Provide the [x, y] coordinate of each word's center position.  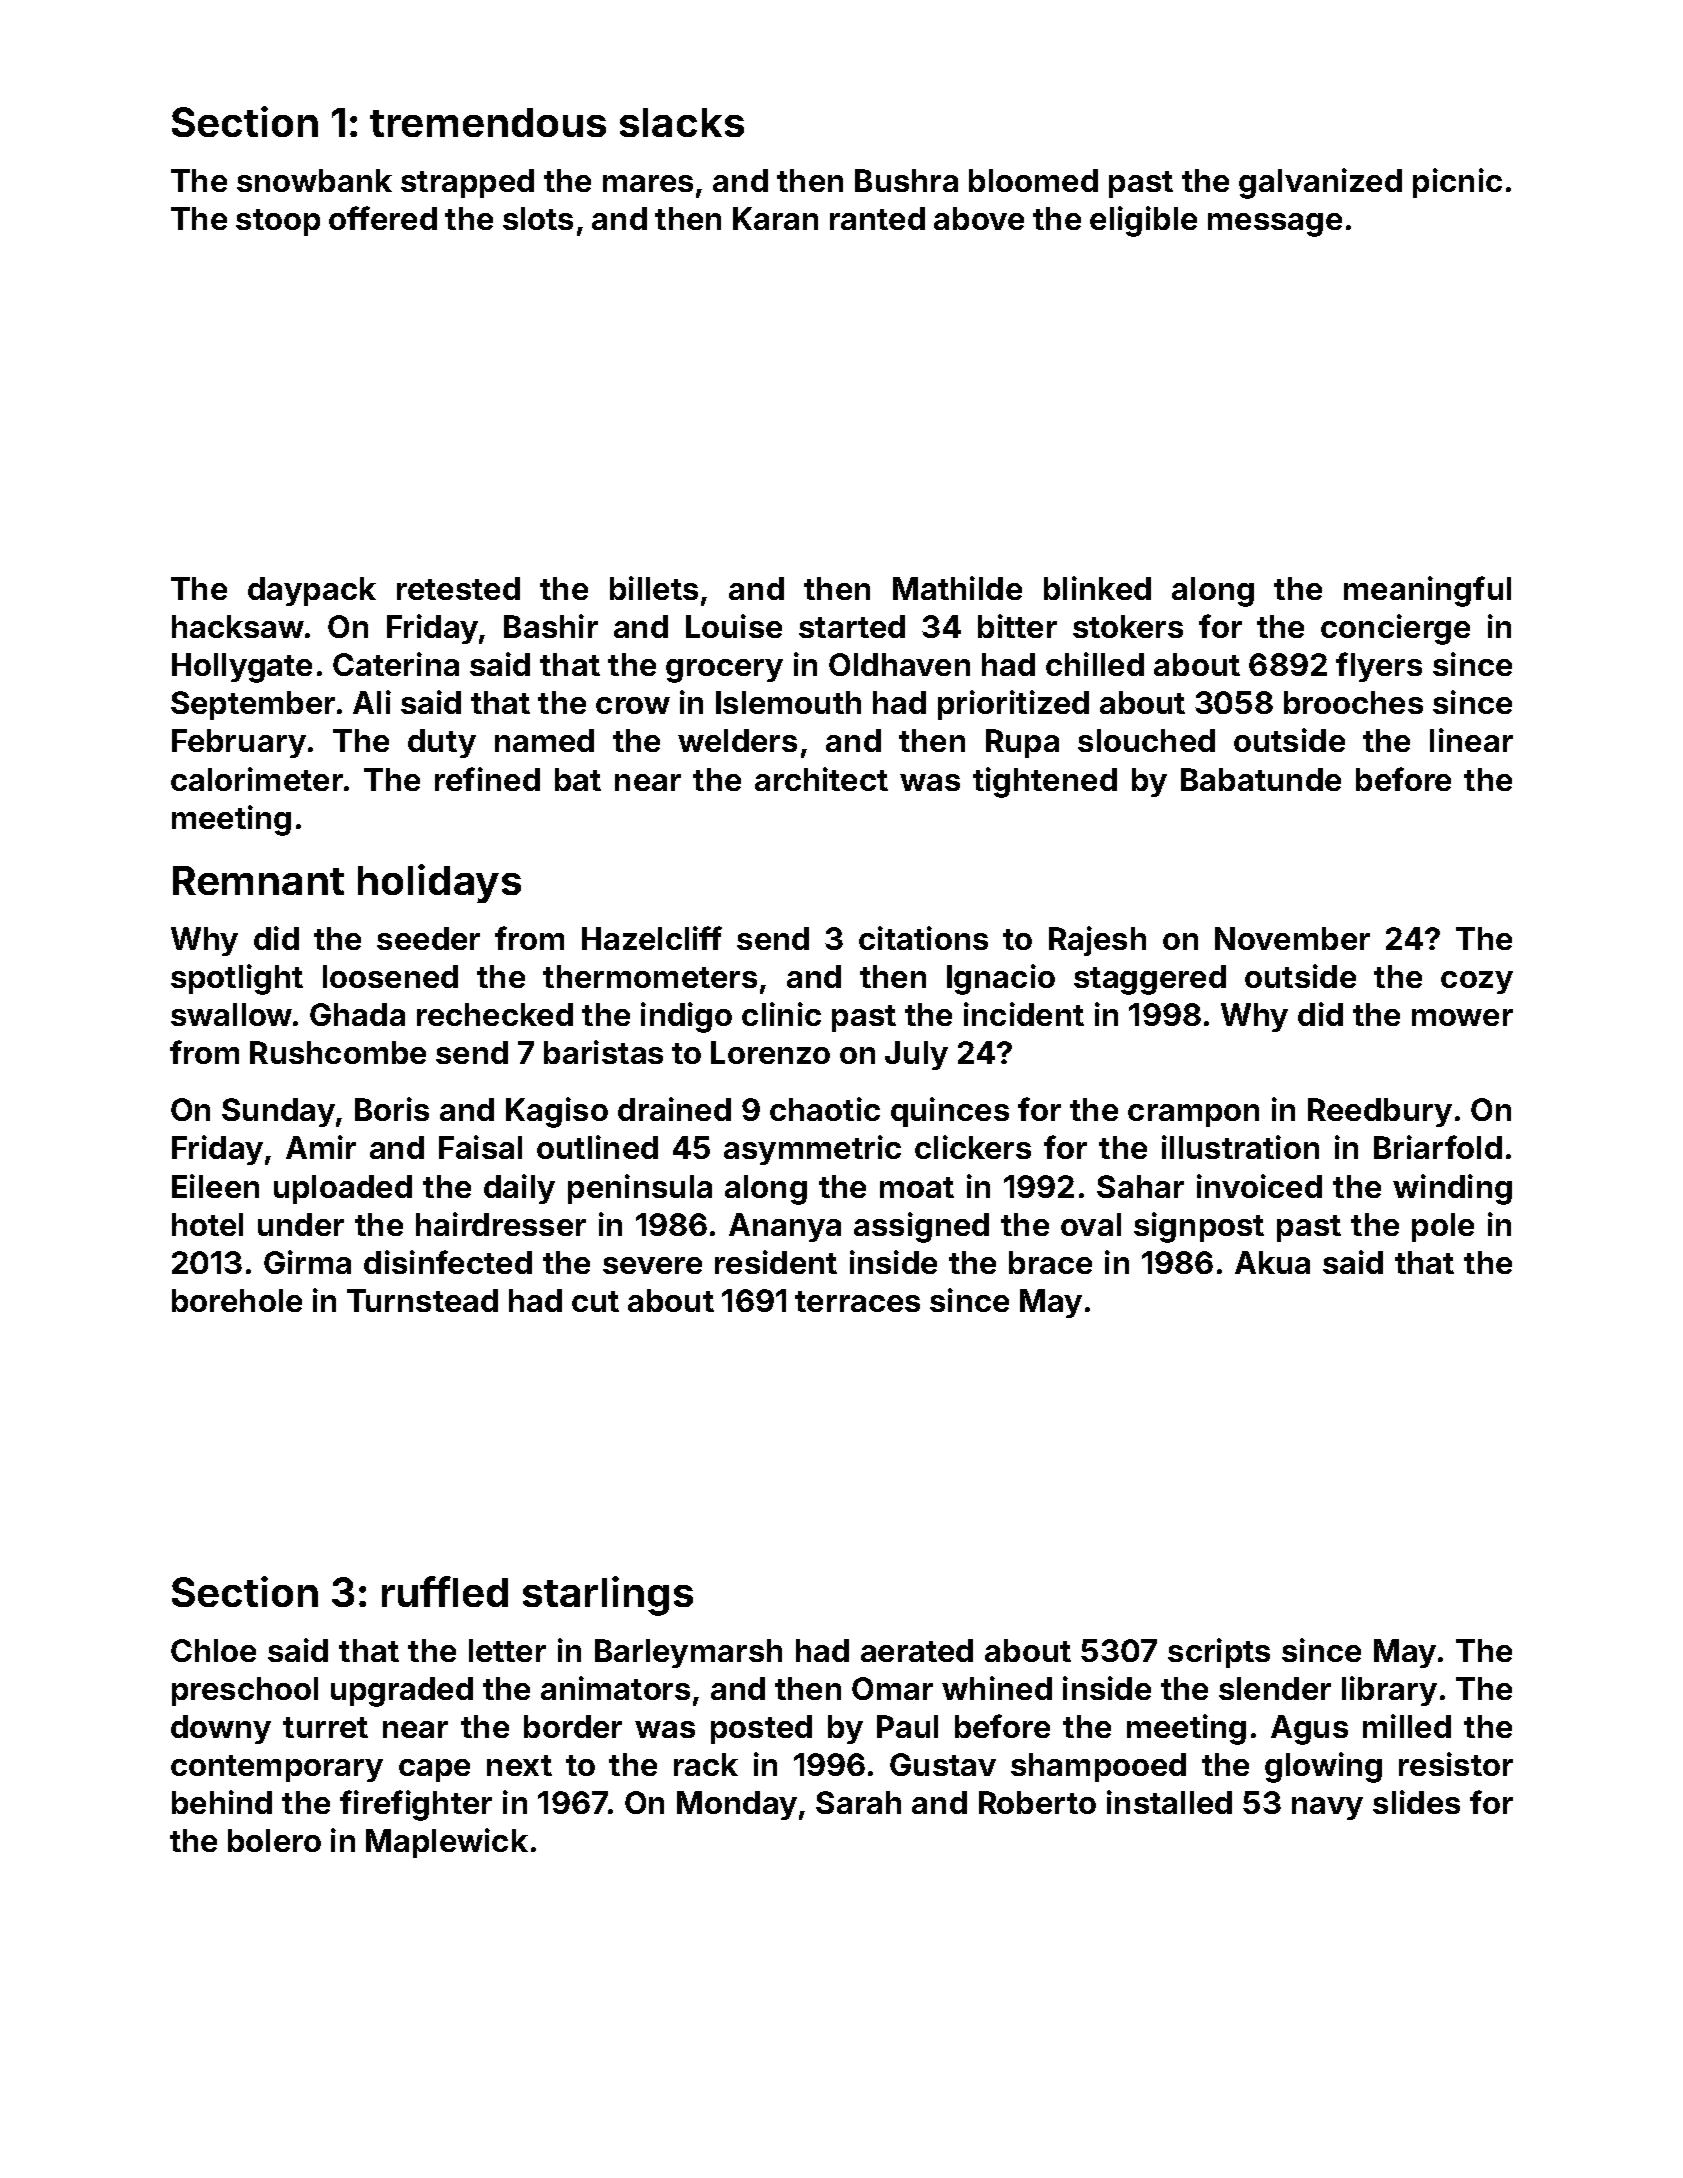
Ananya [785, 1227]
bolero [274, 1840]
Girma [307, 1262]
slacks [682, 122]
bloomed [1033, 180]
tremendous [488, 122]
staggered [1150, 980]
